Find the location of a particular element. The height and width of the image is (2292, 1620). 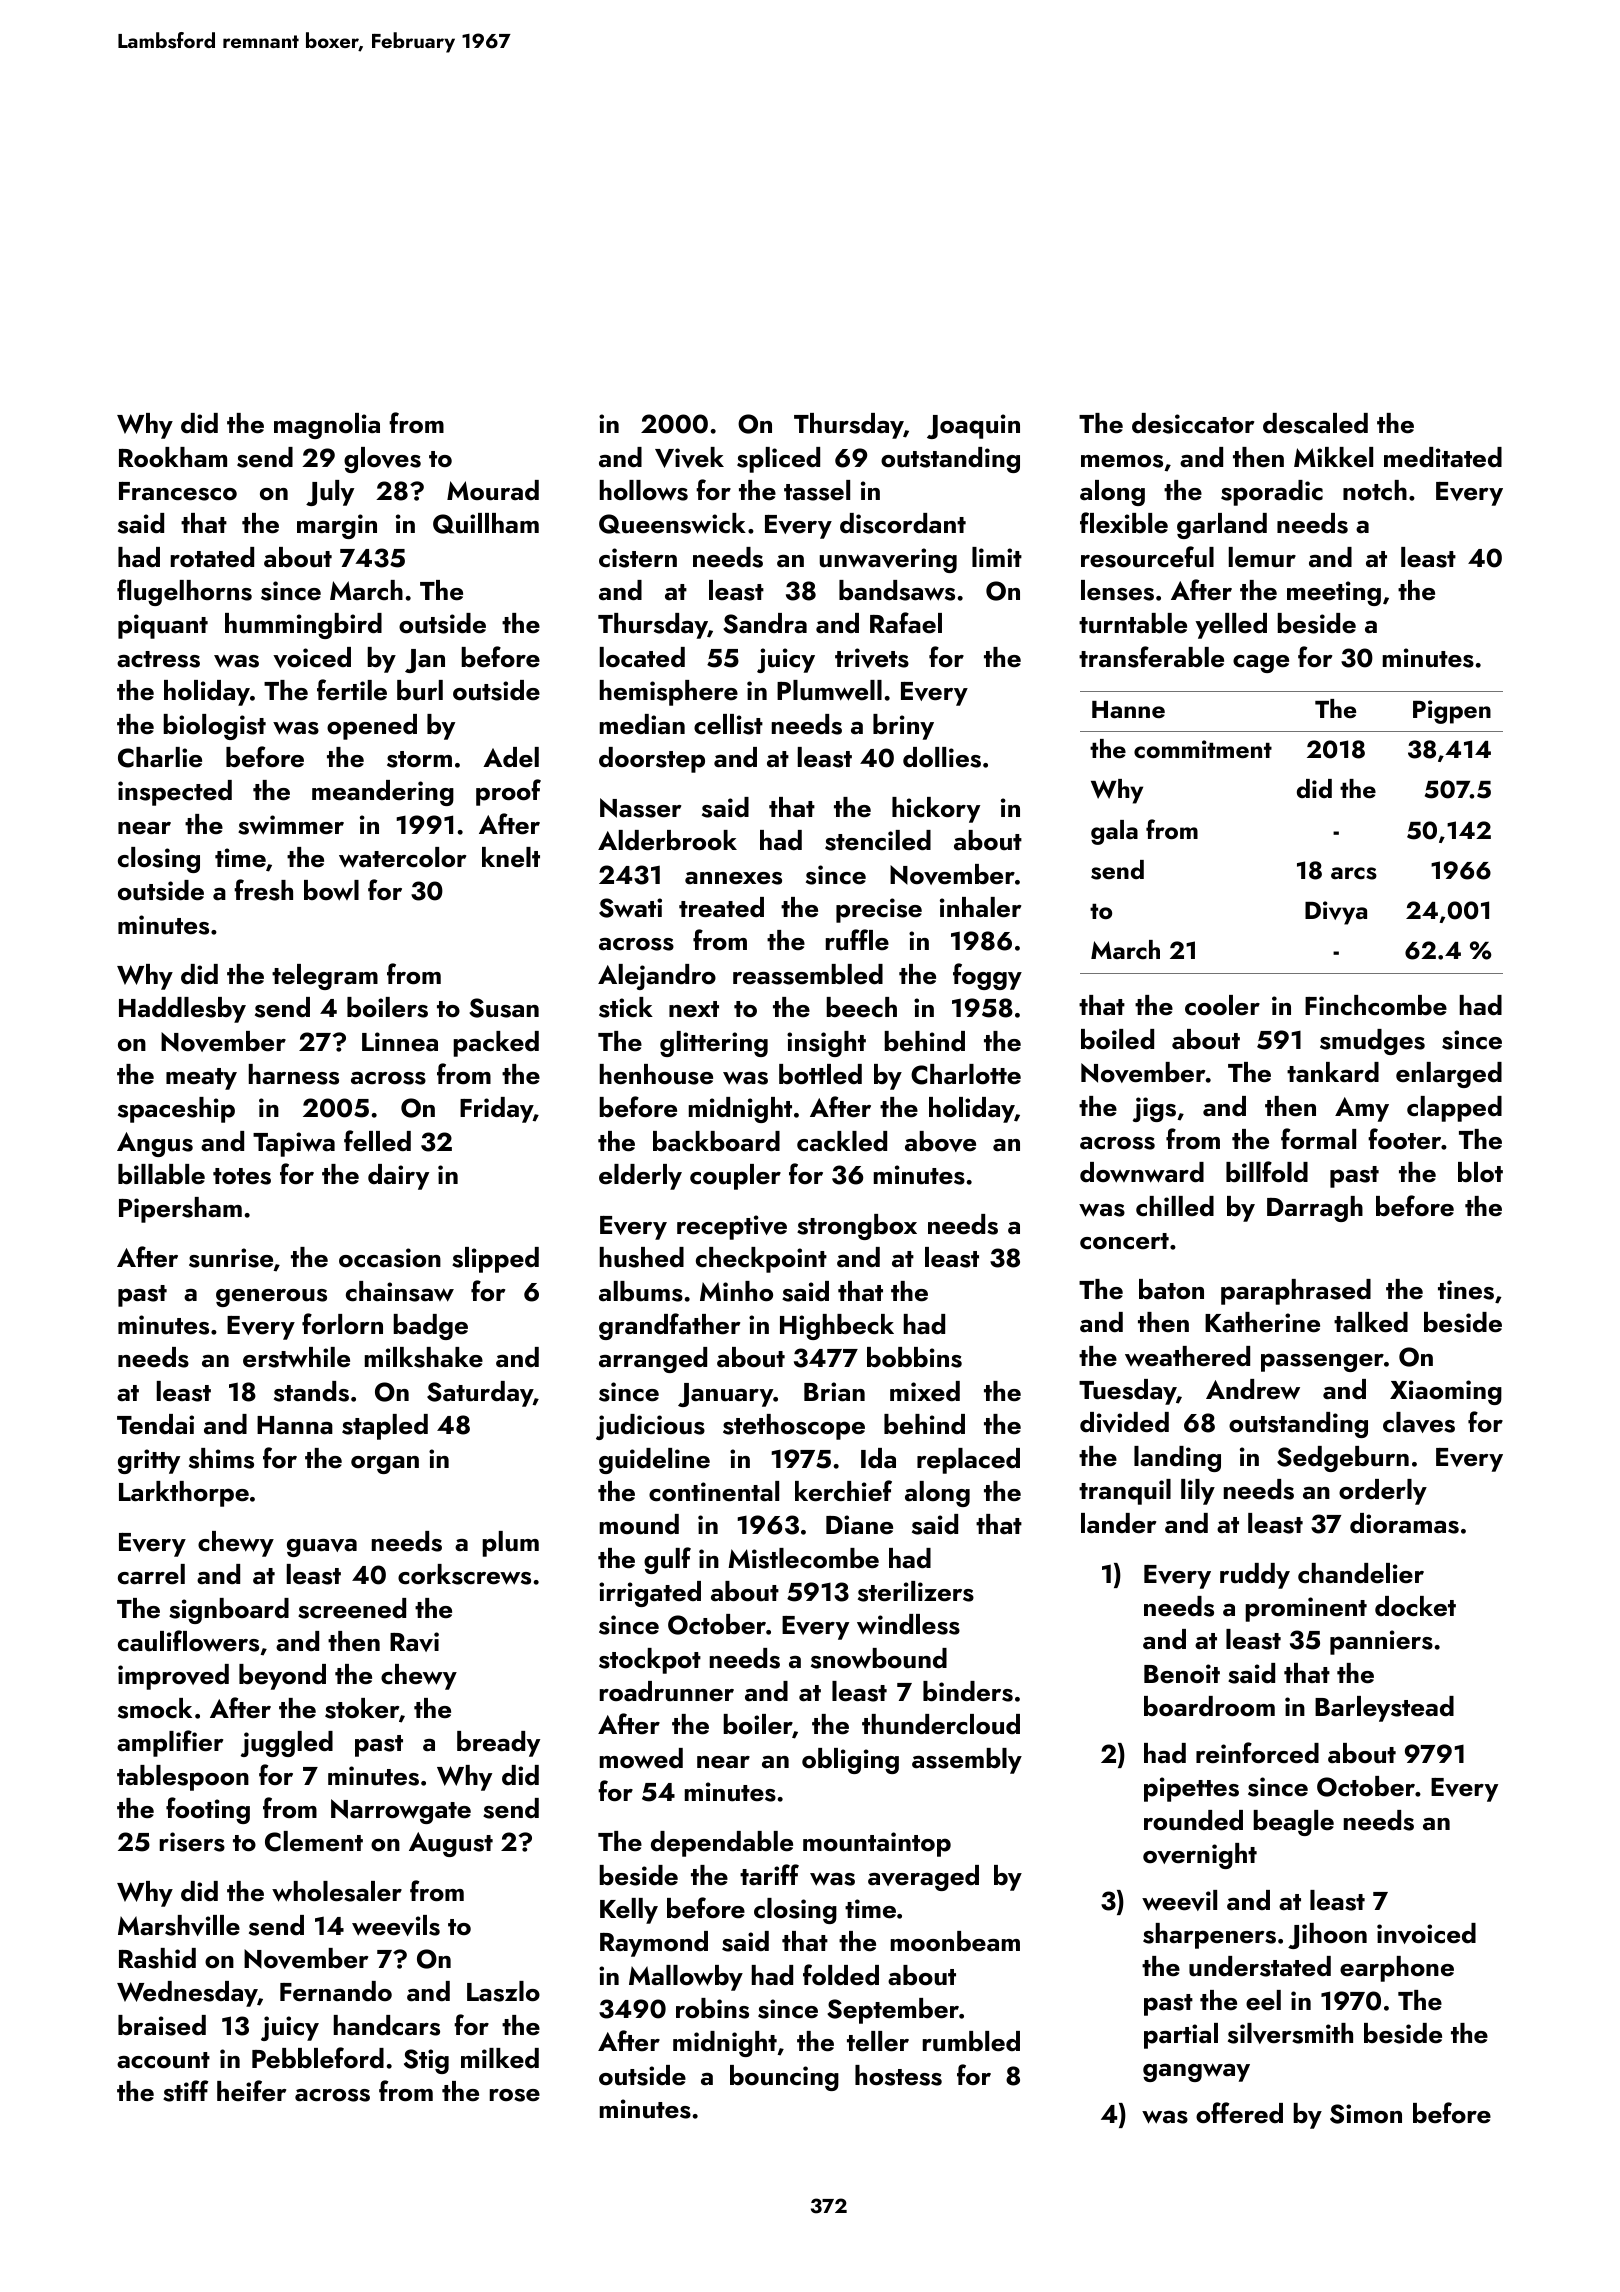

orderly is located at coordinates (1383, 1492).
